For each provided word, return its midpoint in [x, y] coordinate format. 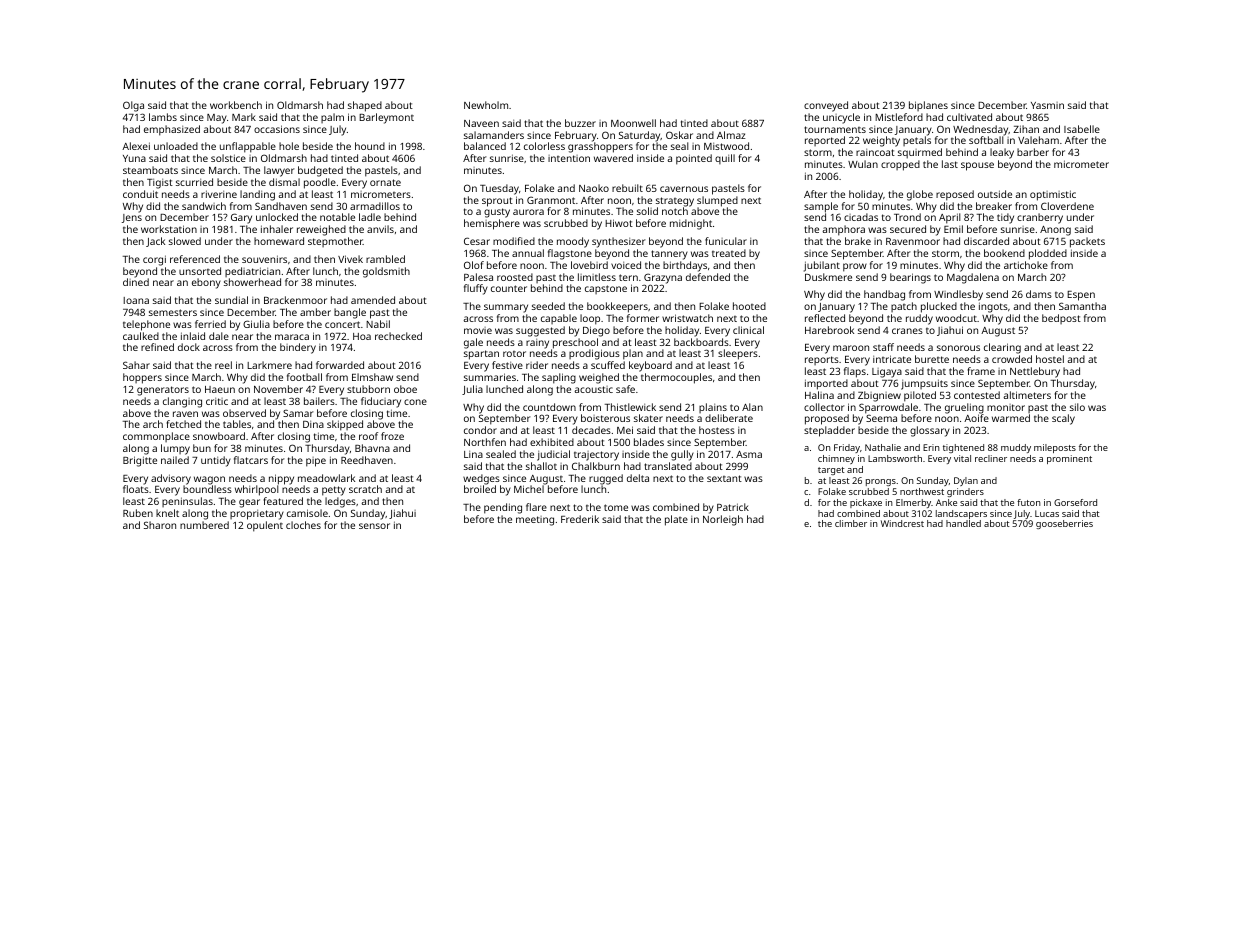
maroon [851, 348]
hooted [749, 306]
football [304, 377]
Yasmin [1047, 105]
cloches [303, 525]
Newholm [486, 105]
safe [625, 389]
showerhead [252, 282]
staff [883, 347]
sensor [374, 526]
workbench [236, 105]
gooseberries [1064, 524]
